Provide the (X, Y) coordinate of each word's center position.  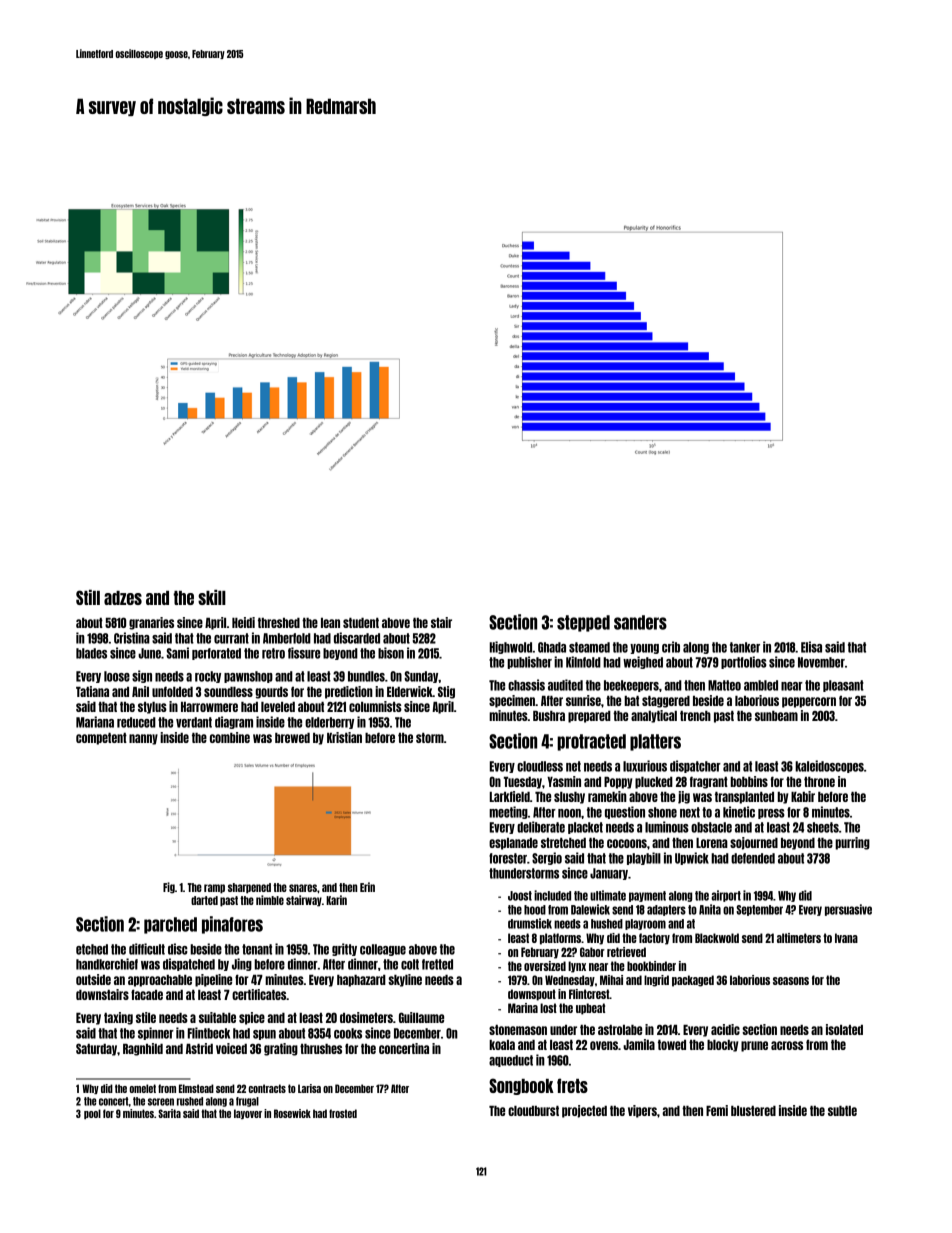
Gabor (592, 952)
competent (101, 739)
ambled (761, 685)
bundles (366, 676)
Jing (242, 964)
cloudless (540, 766)
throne (819, 782)
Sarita (169, 1113)
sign (142, 676)
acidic (725, 1029)
